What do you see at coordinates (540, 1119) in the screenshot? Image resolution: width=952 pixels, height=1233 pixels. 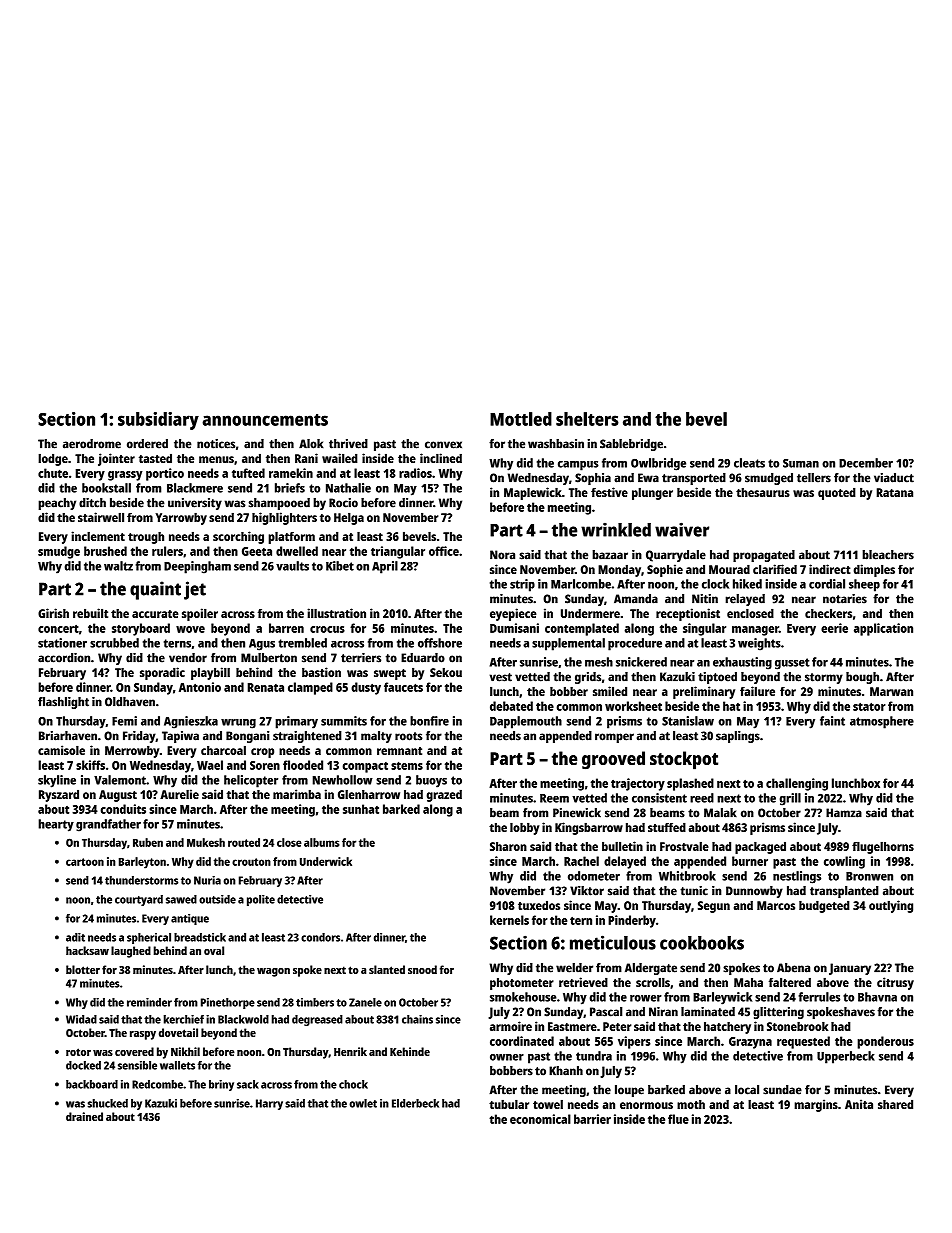 I see `economical` at bounding box center [540, 1119].
